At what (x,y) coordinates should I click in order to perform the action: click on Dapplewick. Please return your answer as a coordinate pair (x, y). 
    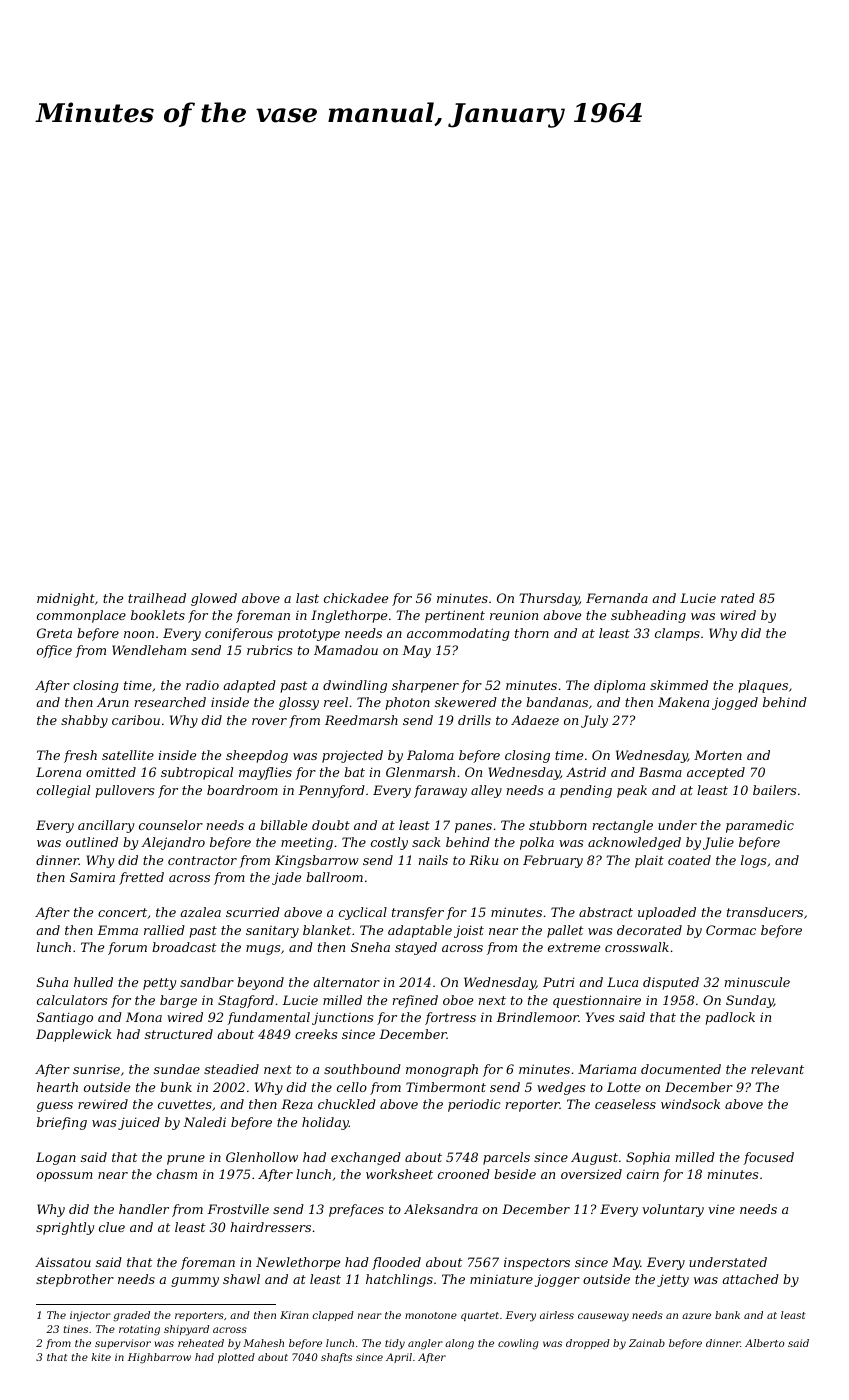
    Looking at the image, I should click on (74, 1035).
